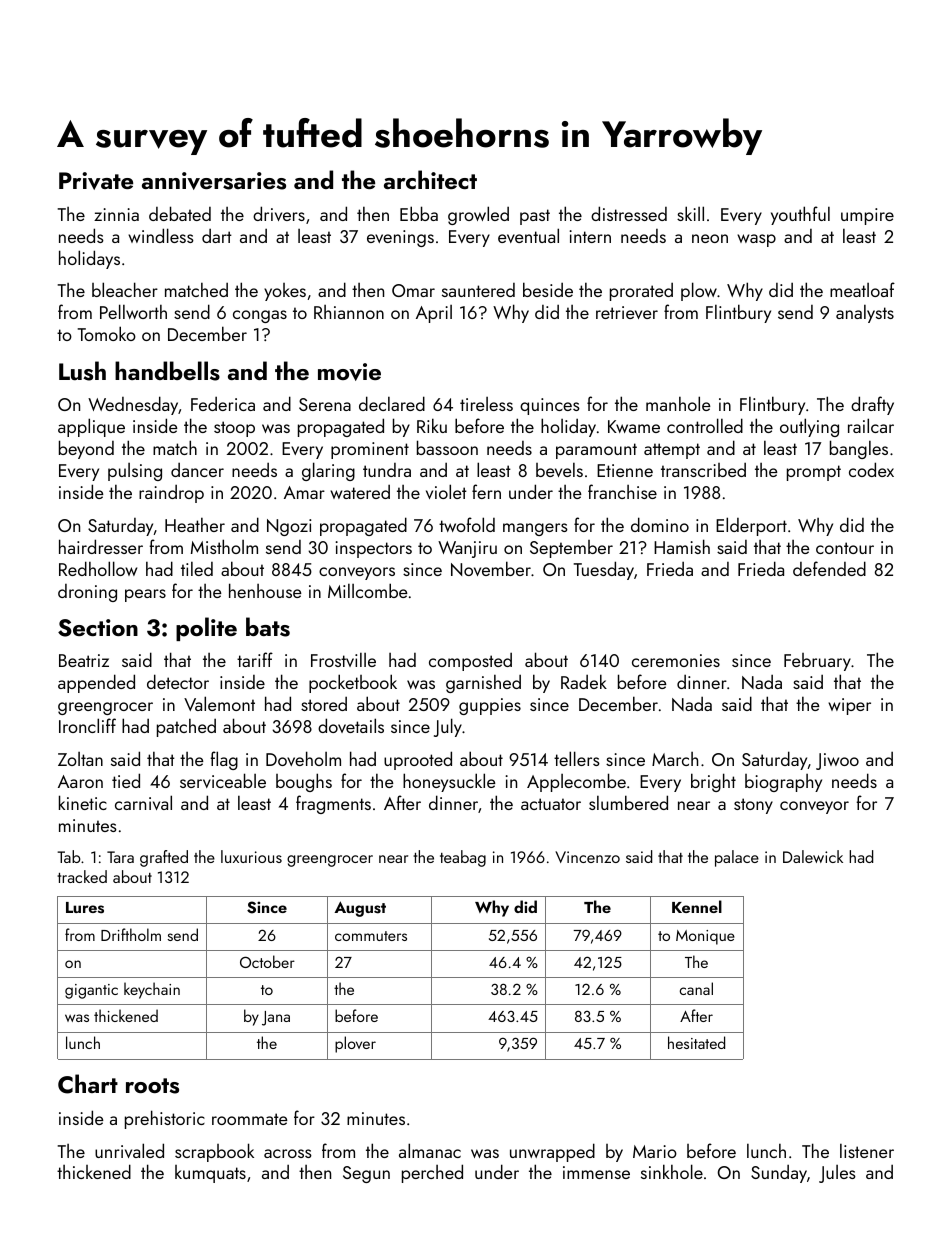 This image has width=952, height=1233. What do you see at coordinates (837, 761) in the image?
I see `Jiwoo` at bounding box center [837, 761].
